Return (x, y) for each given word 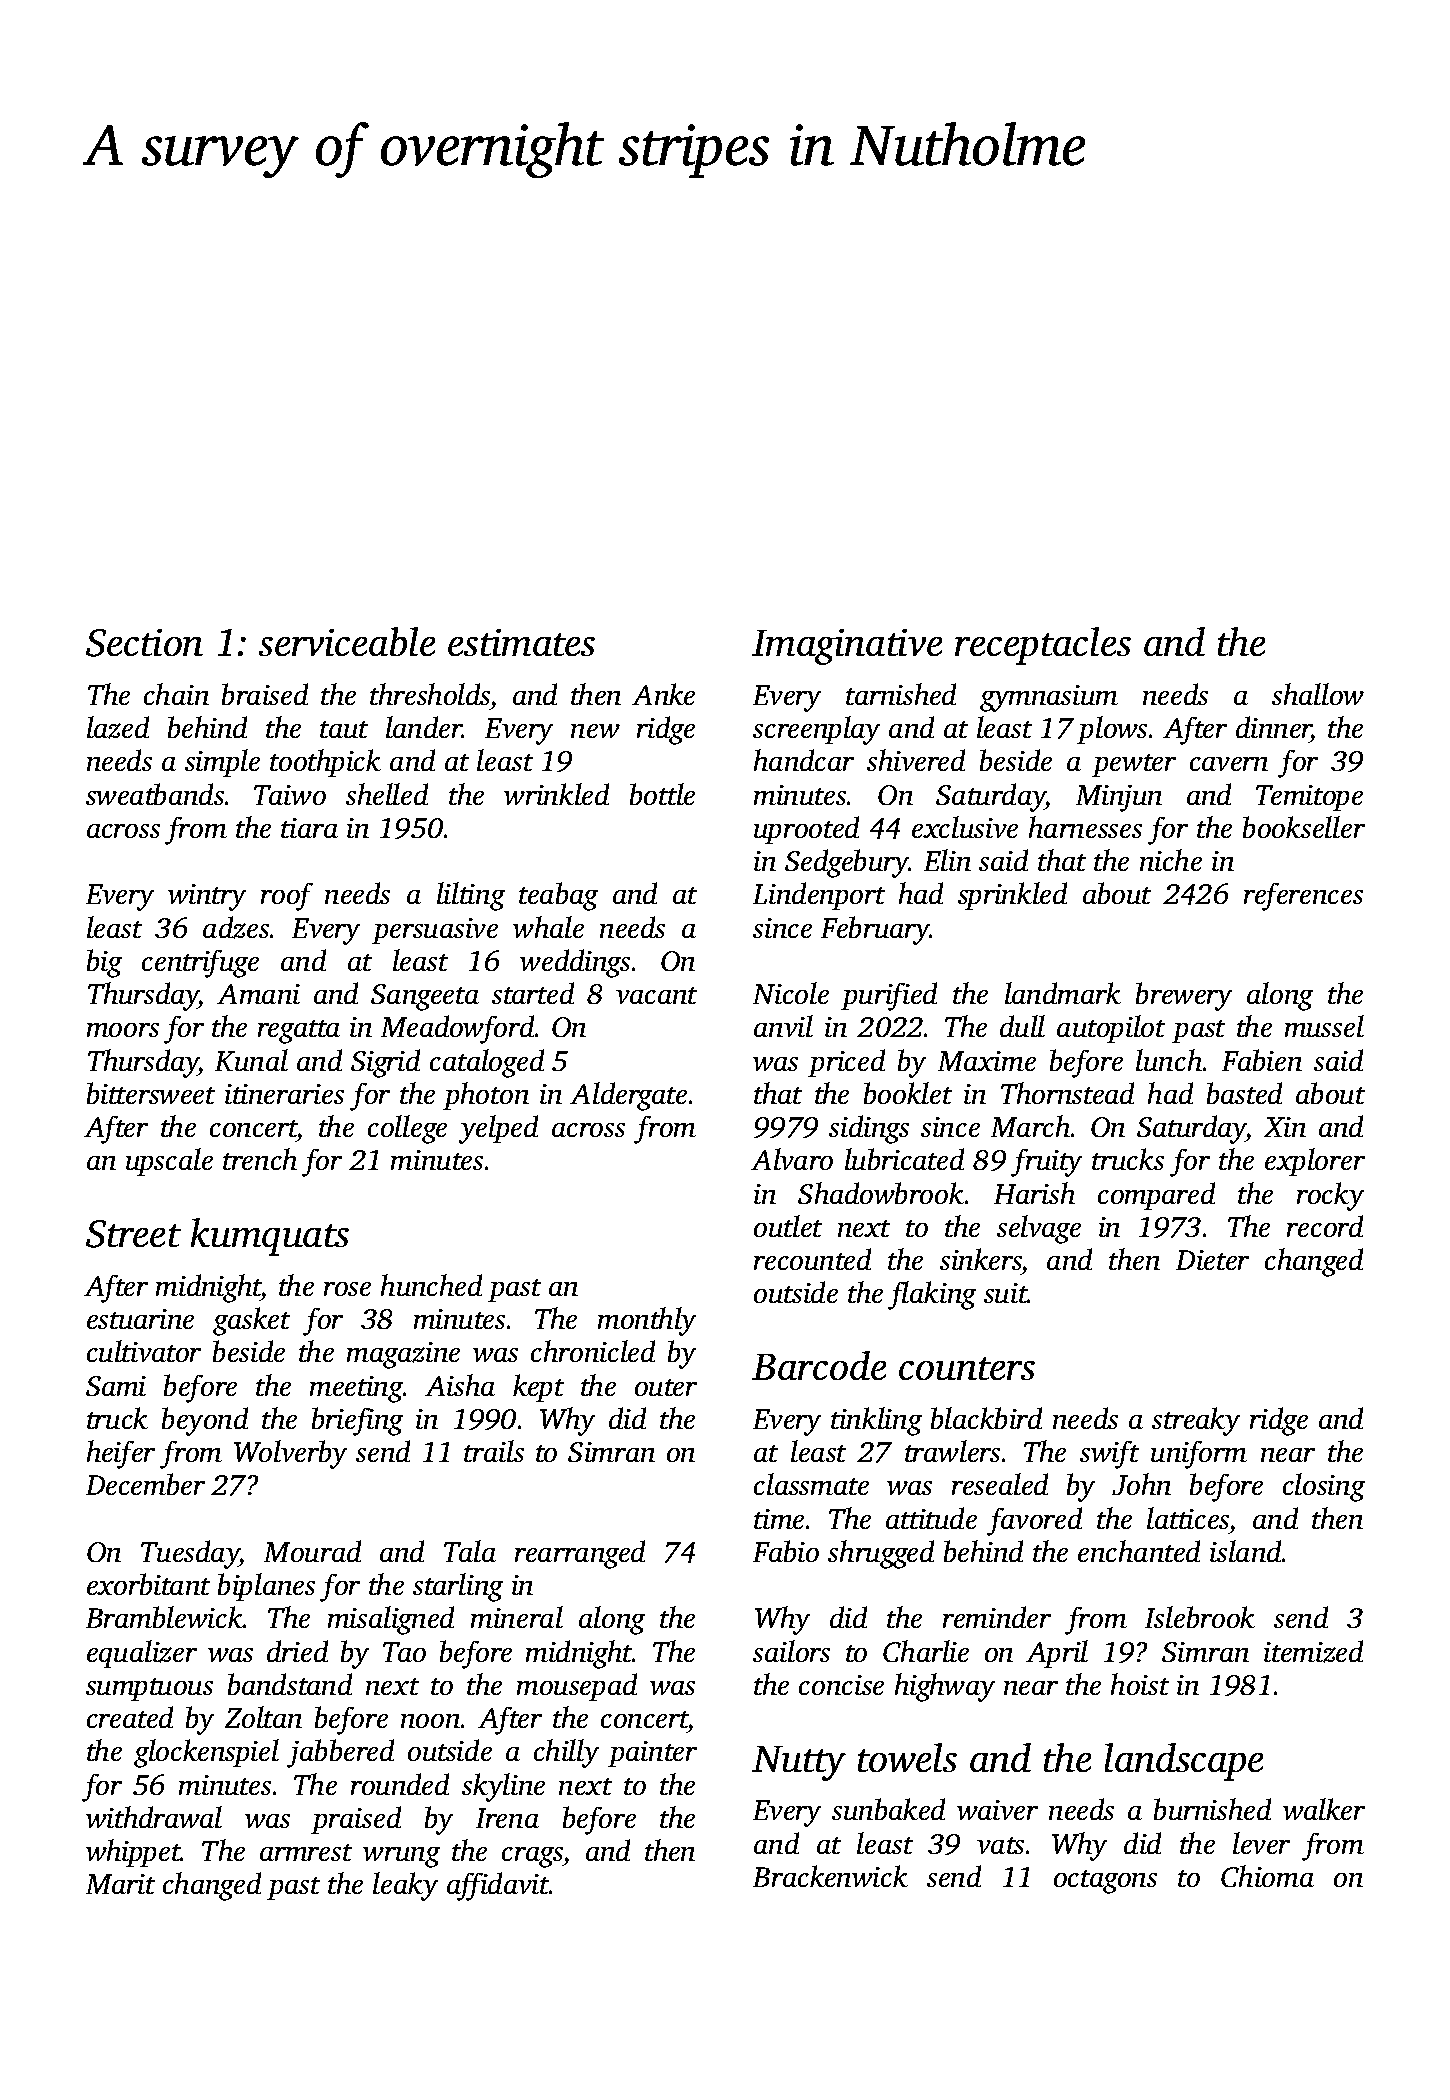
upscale (169, 1162)
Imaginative (847, 647)
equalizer (142, 1654)
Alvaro (792, 1159)
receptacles (1043, 646)
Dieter (1212, 1260)
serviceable (347, 641)
